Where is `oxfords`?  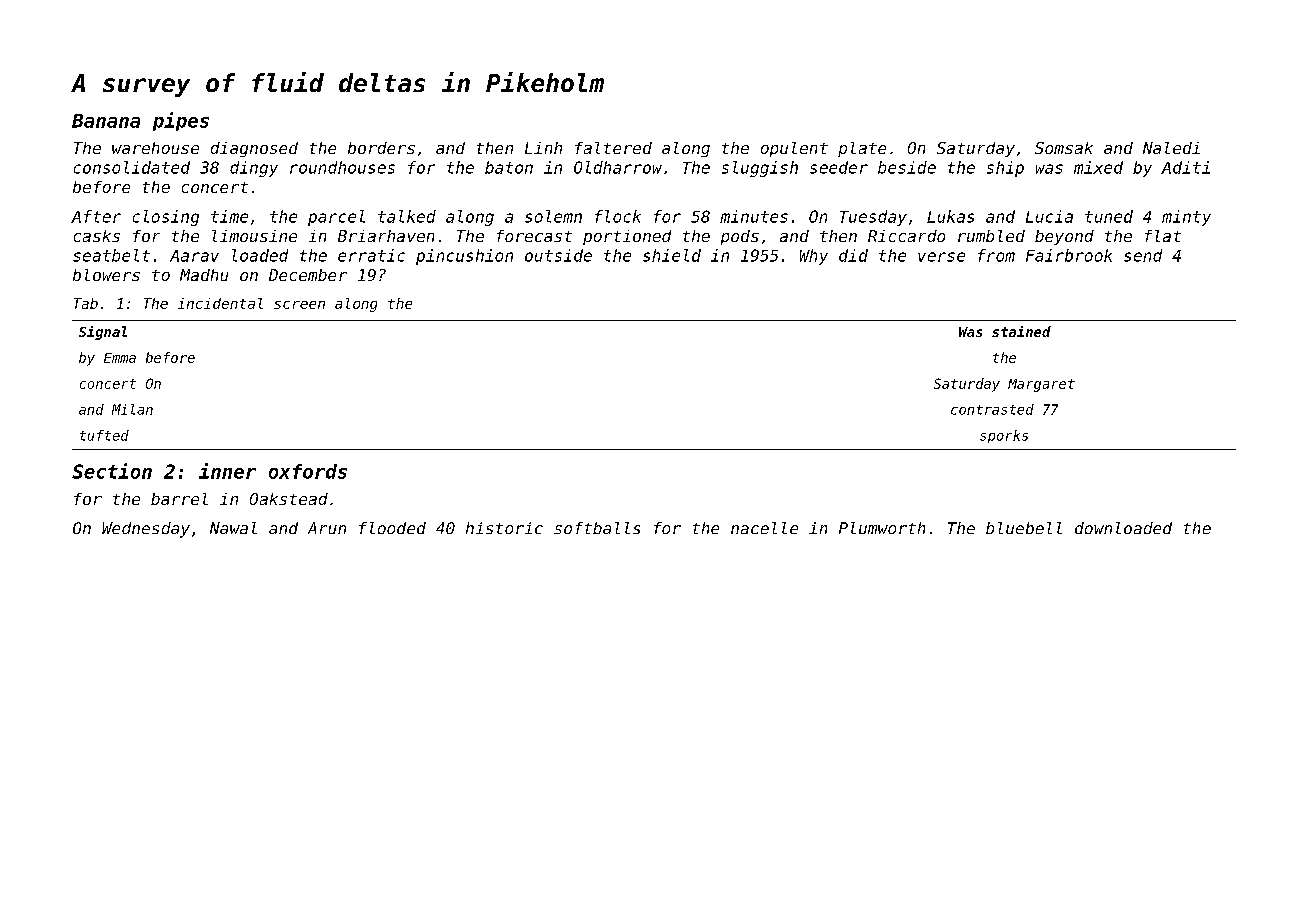 oxfords is located at coordinates (308, 471).
